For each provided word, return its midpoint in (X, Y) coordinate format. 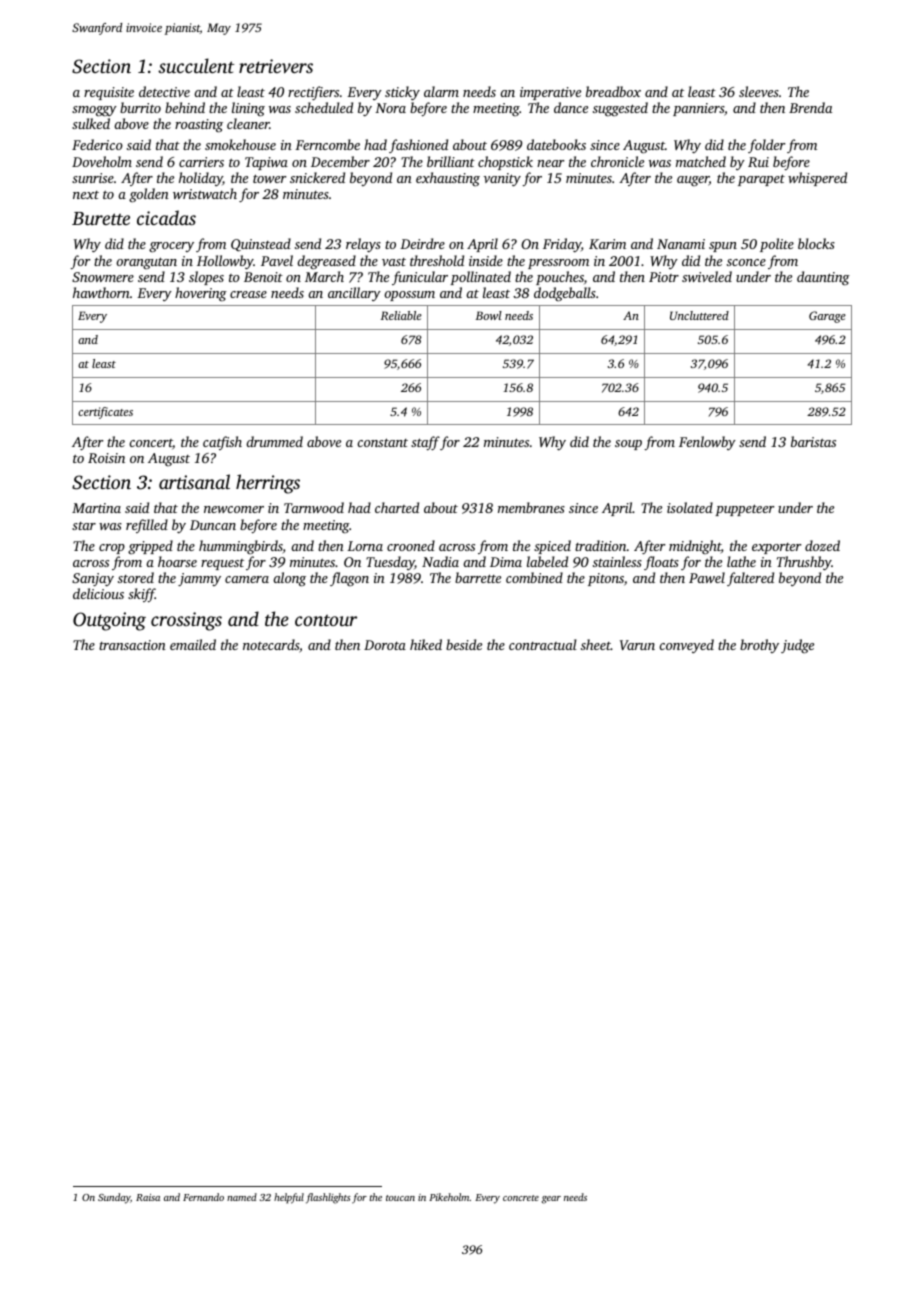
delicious (98, 593)
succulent (196, 65)
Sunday (114, 1198)
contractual (543, 644)
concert (151, 444)
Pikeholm (449, 1197)
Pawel (707, 577)
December (340, 161)
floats (661, 563)
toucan (400, 1198)
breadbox (613, 91)
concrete (521, 1198)
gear (551, 1200)
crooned (411, 545)
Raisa (148, 1197)
